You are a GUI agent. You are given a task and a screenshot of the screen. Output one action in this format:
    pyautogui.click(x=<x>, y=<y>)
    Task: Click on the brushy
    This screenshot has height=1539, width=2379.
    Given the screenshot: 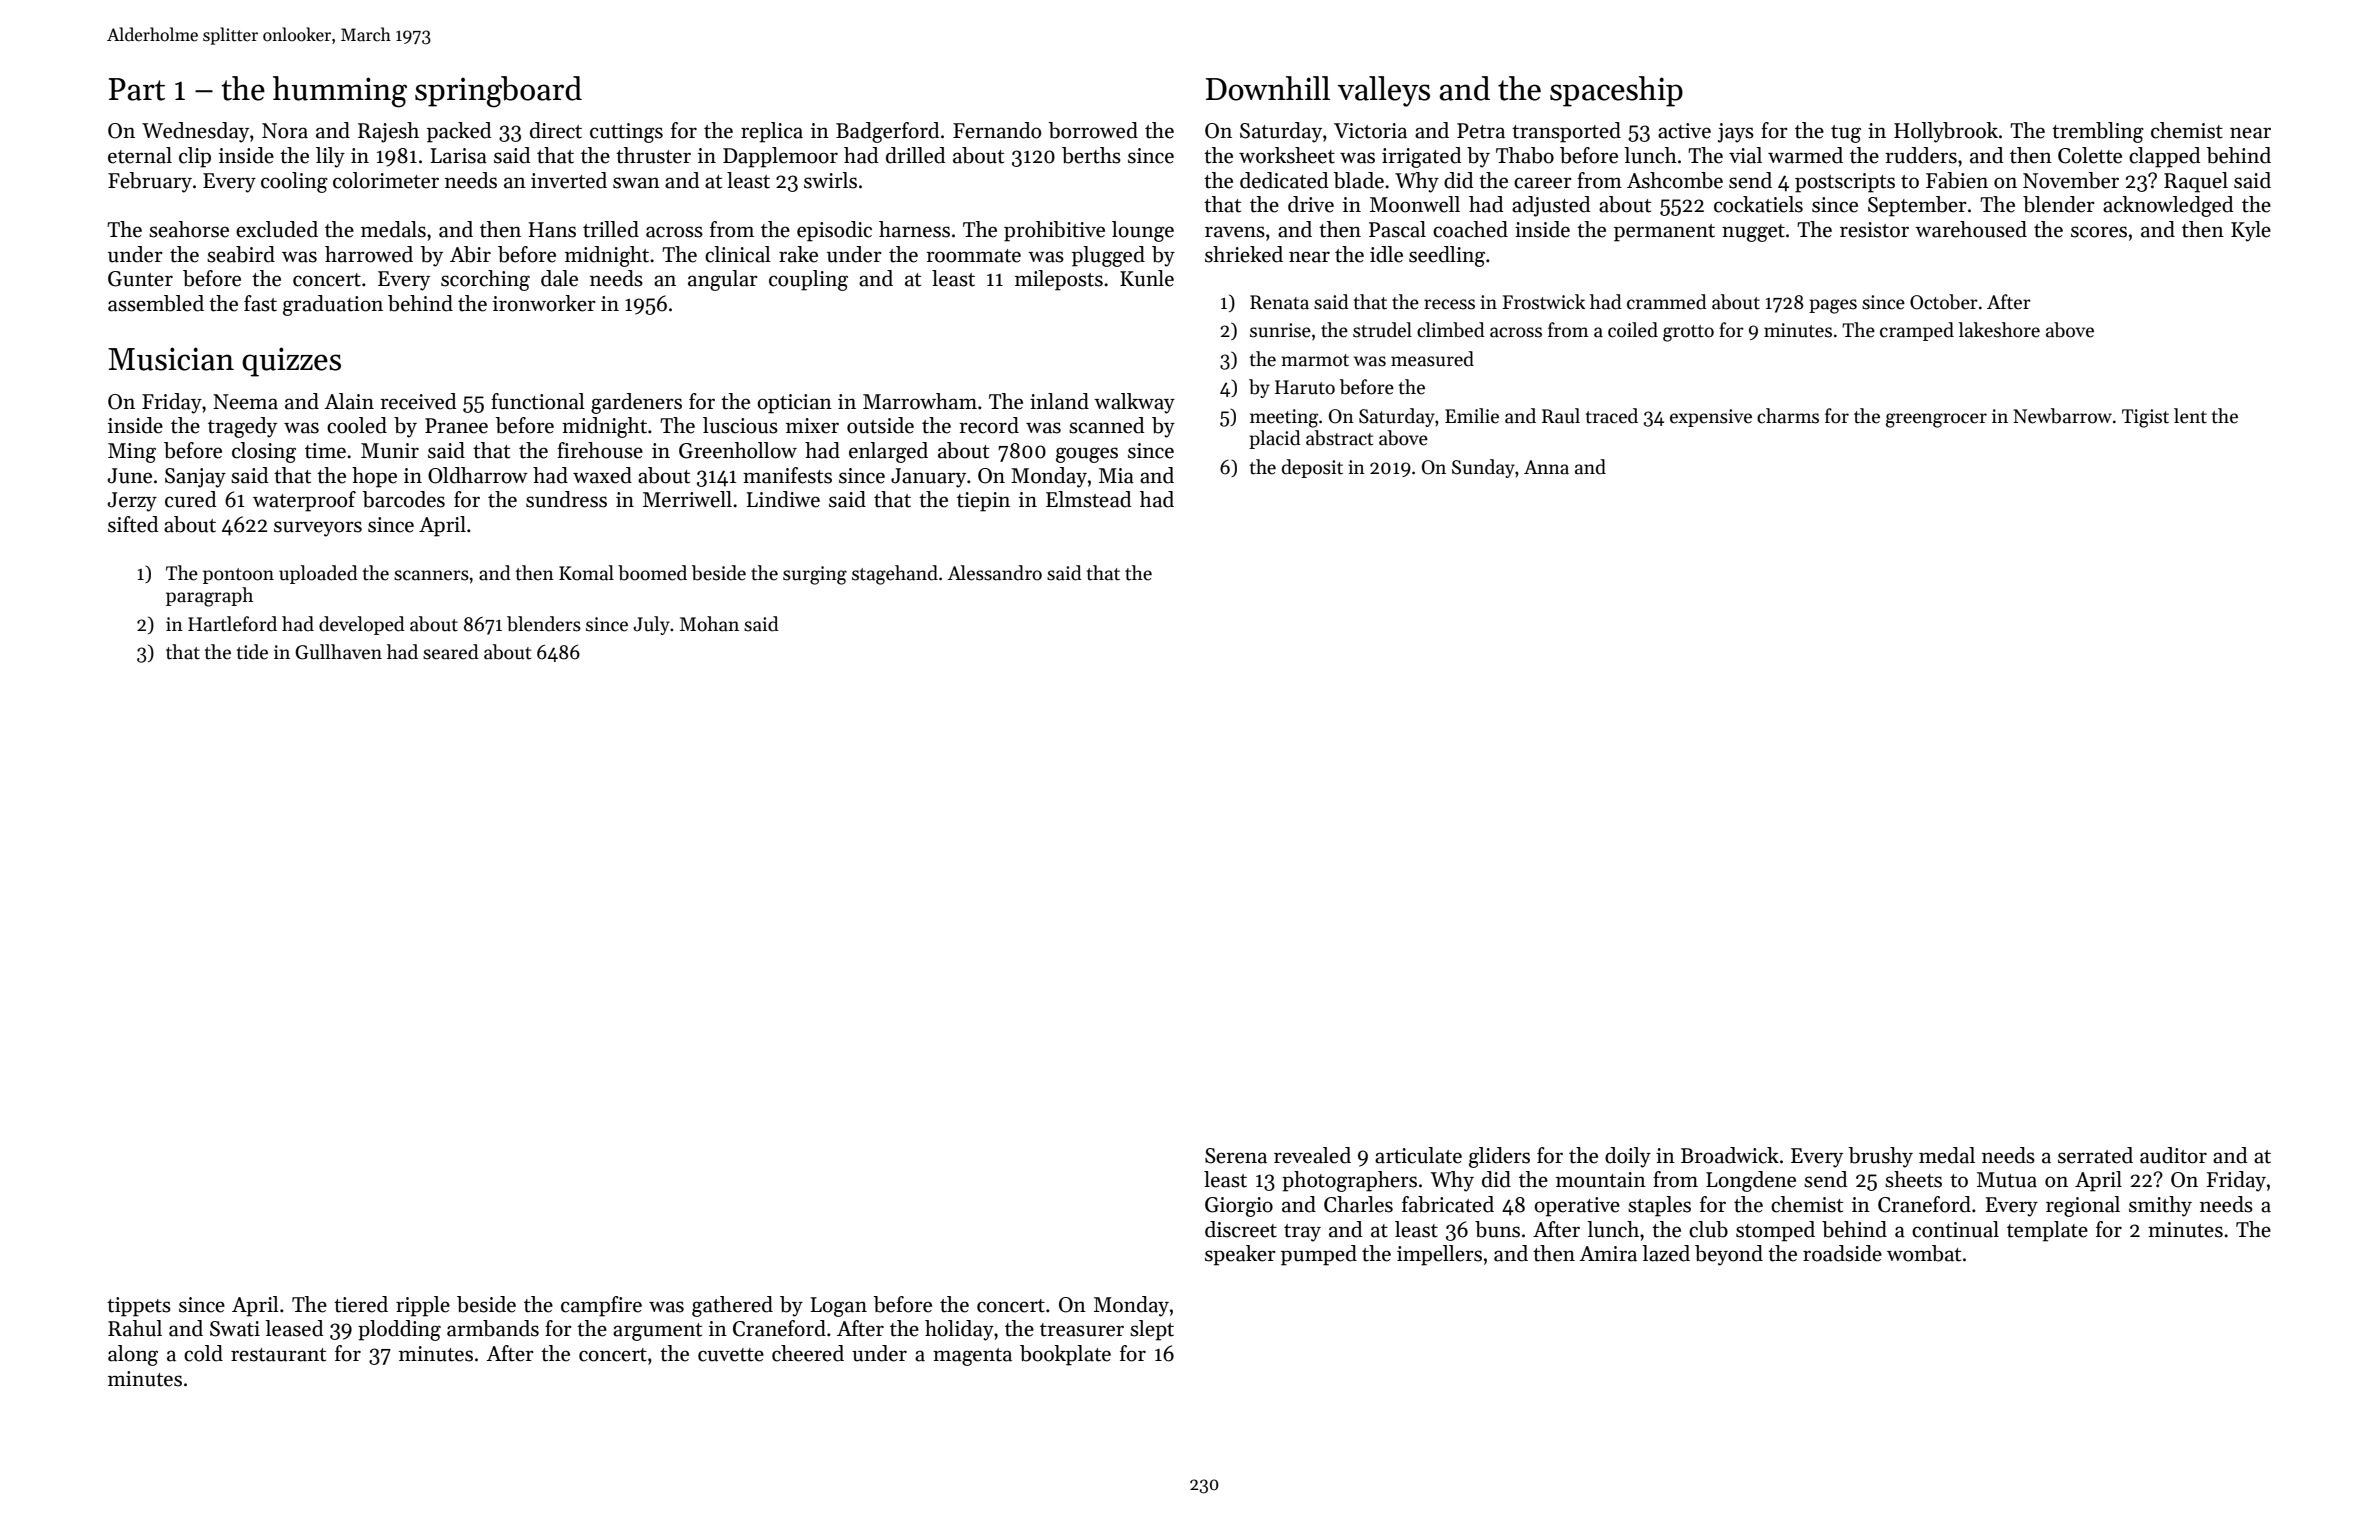 What is the action you would take?
    pyautogui.click(x=1880, y=1157)
